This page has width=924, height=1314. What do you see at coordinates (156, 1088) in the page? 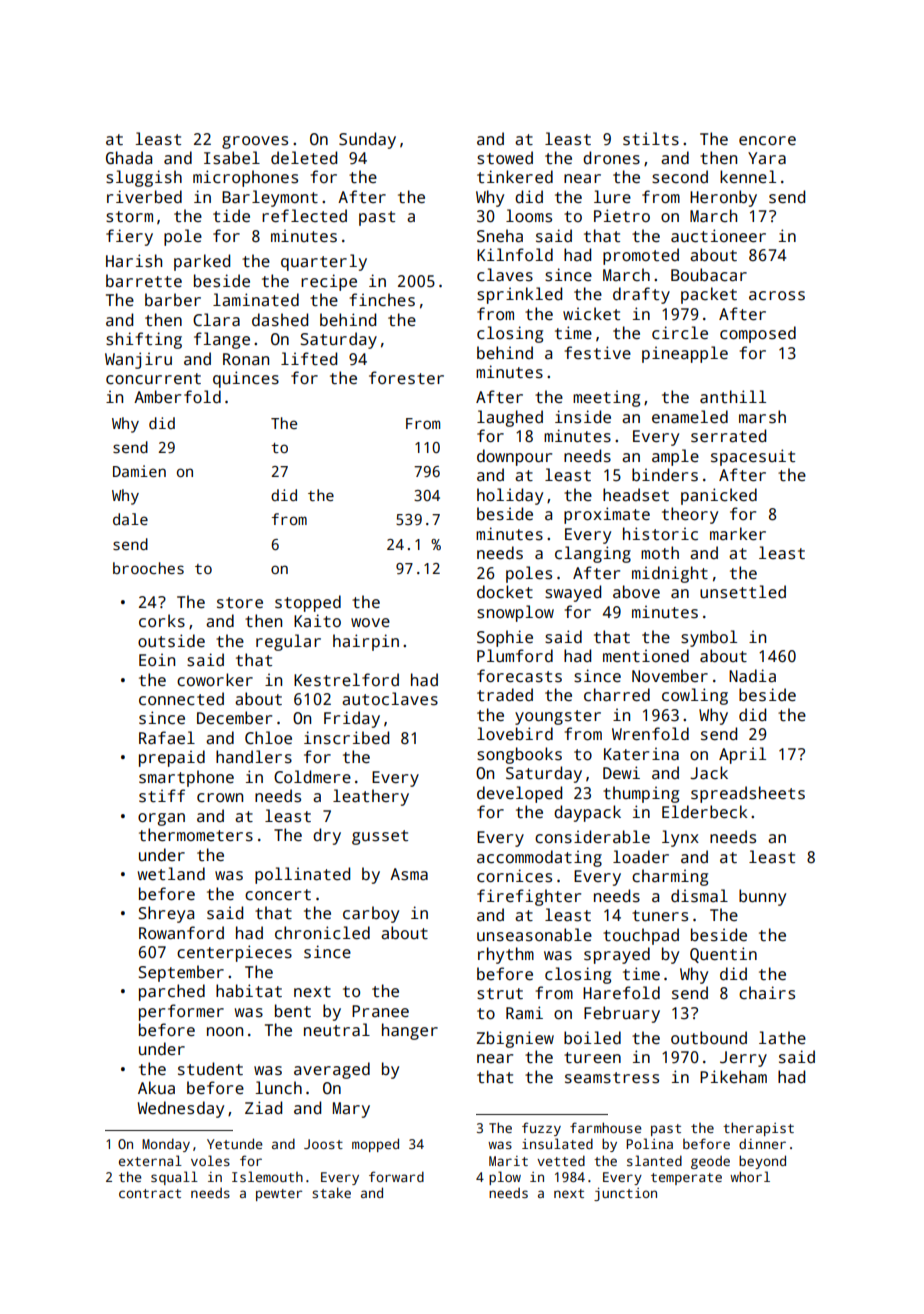
I see `Akua` at bounding box center [156, 1088].
